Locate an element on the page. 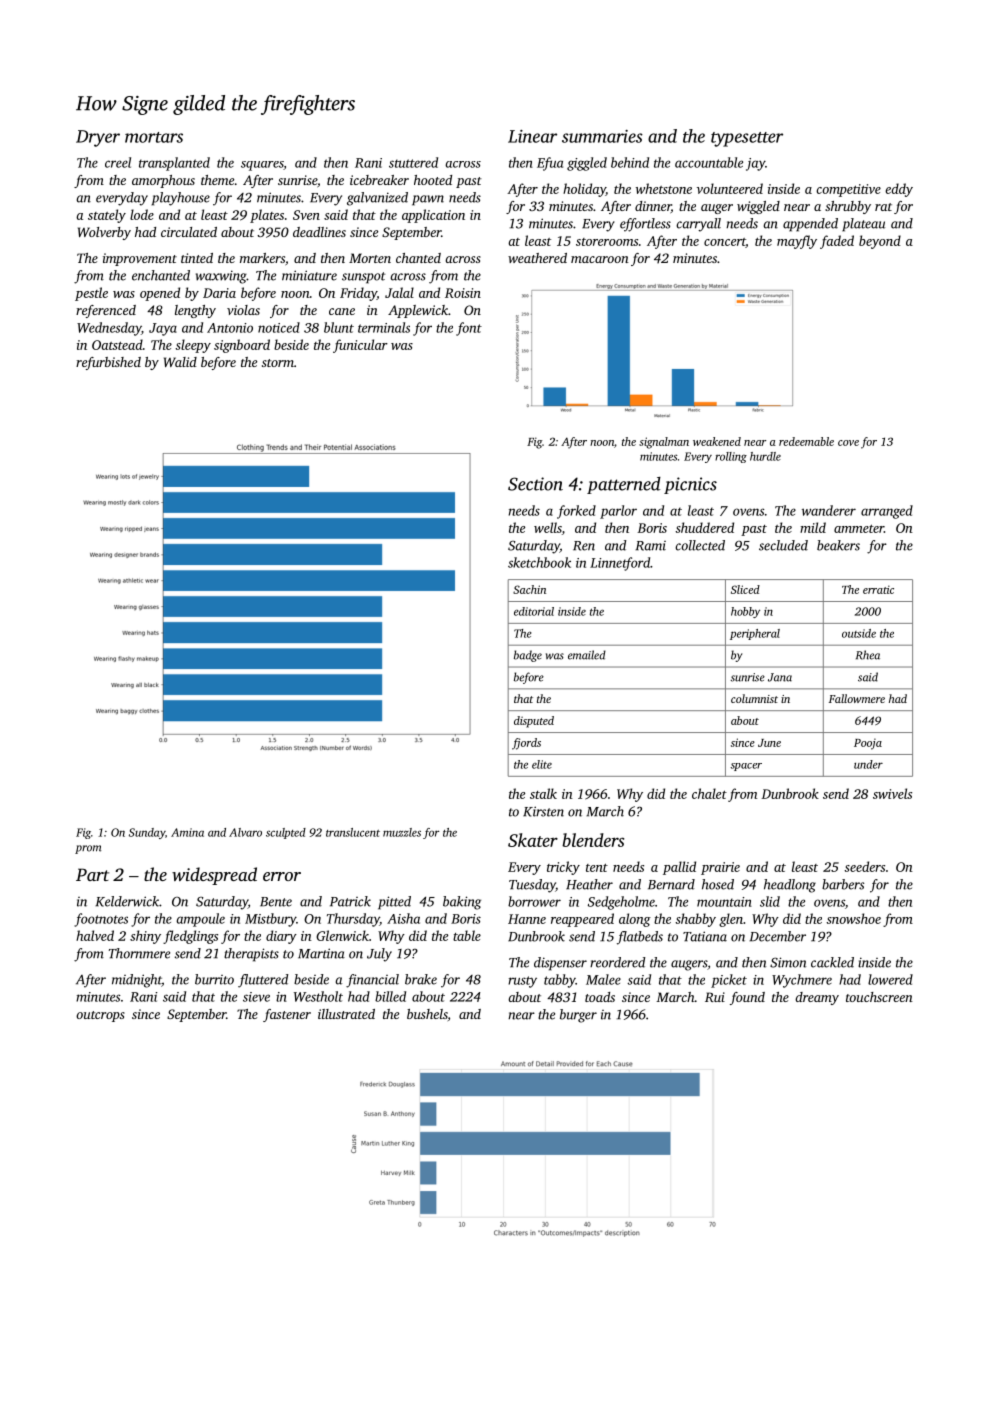 This image has width=989, height=1405. collected is located at coordinates (700, 545).
